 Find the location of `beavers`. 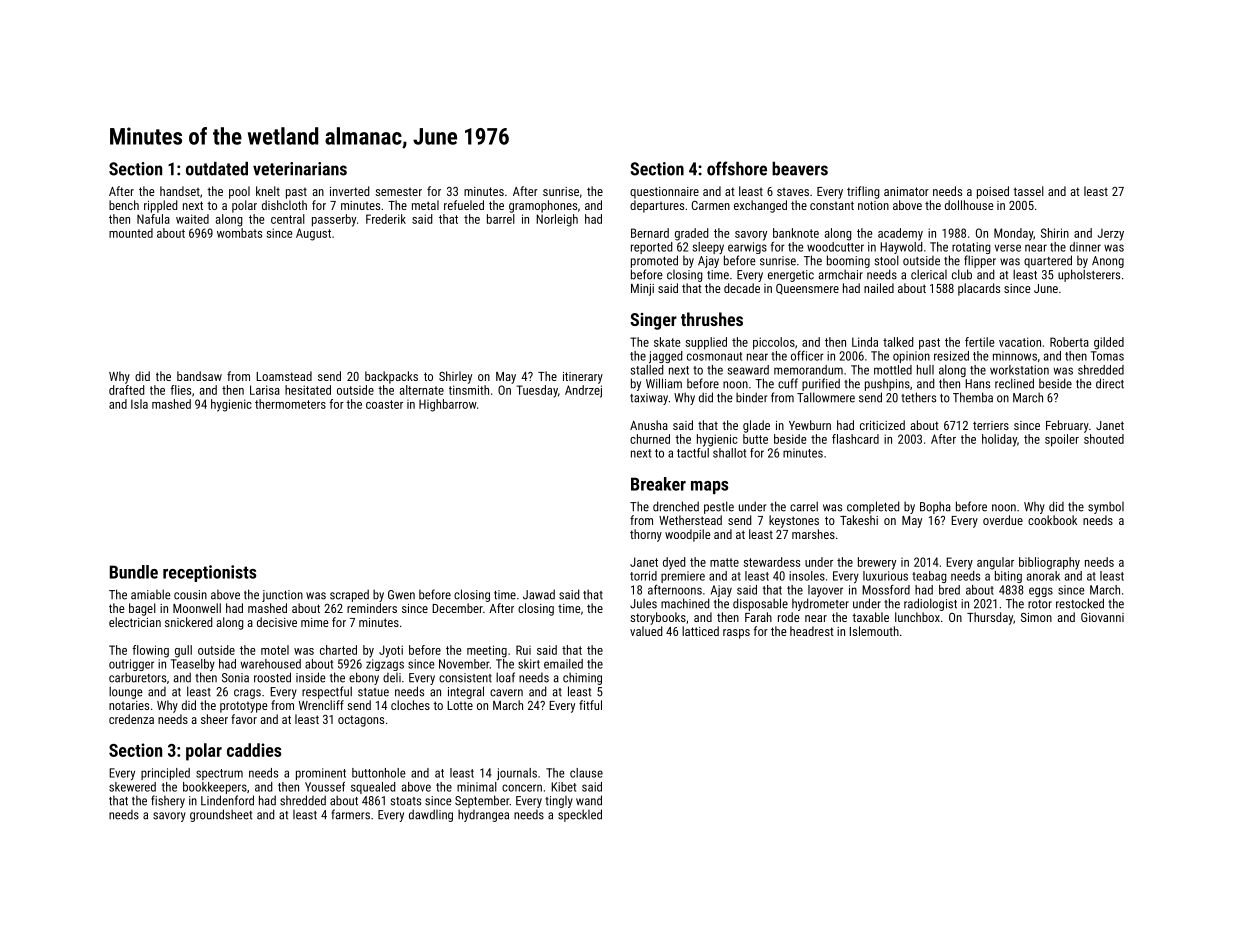

beavers is located at coordinates (800, 169).
